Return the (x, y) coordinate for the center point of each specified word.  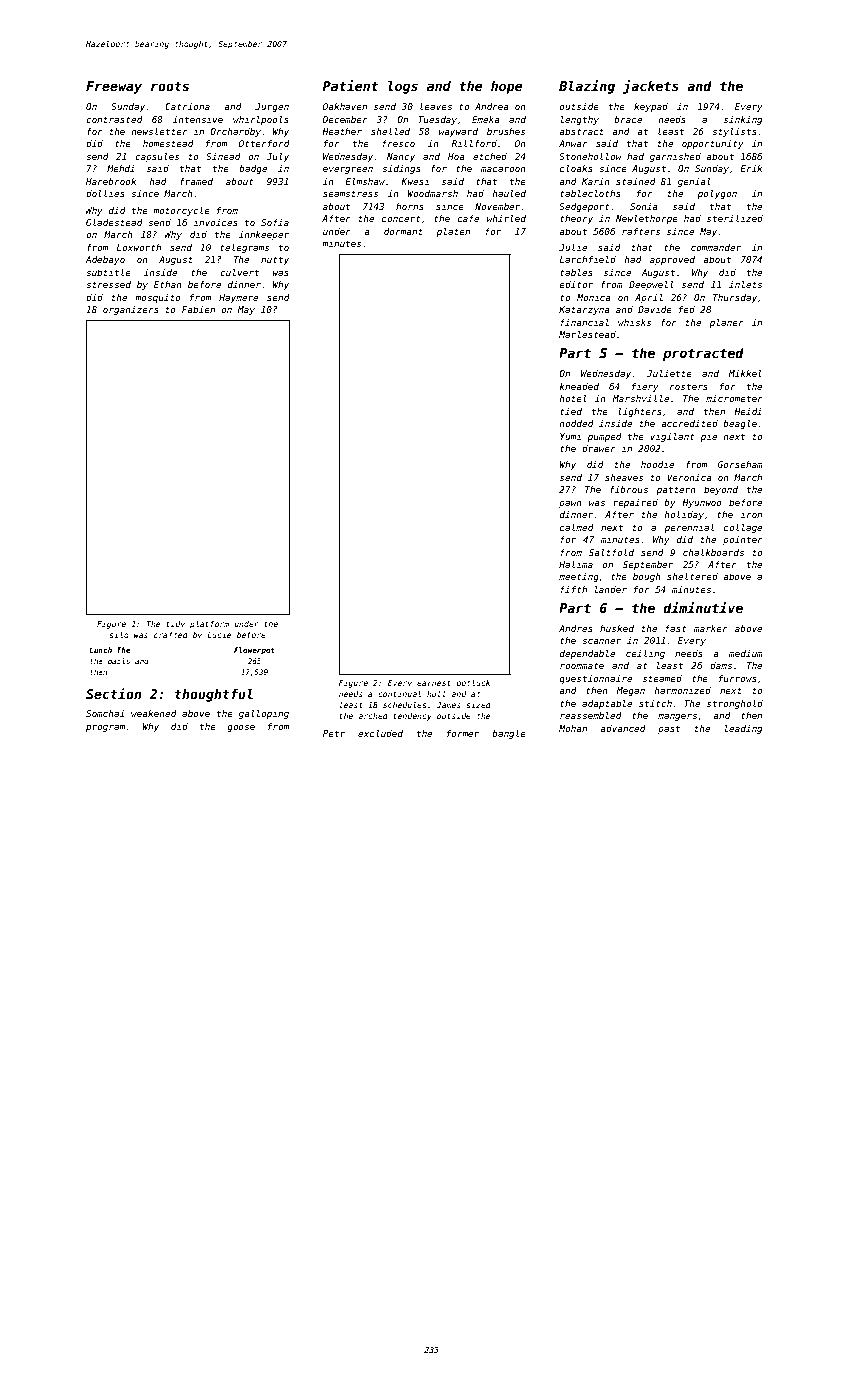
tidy (176, 625)
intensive (198, 119)
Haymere (238, 298)
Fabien (198, 309)
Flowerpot (254, 651)
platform (209, 624)
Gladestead (114, 222)
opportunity (713, 144)
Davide (655, 309)
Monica (594, 297)
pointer (743, 540)
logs (403, 87)
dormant (403, 231)
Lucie (219, 635)
